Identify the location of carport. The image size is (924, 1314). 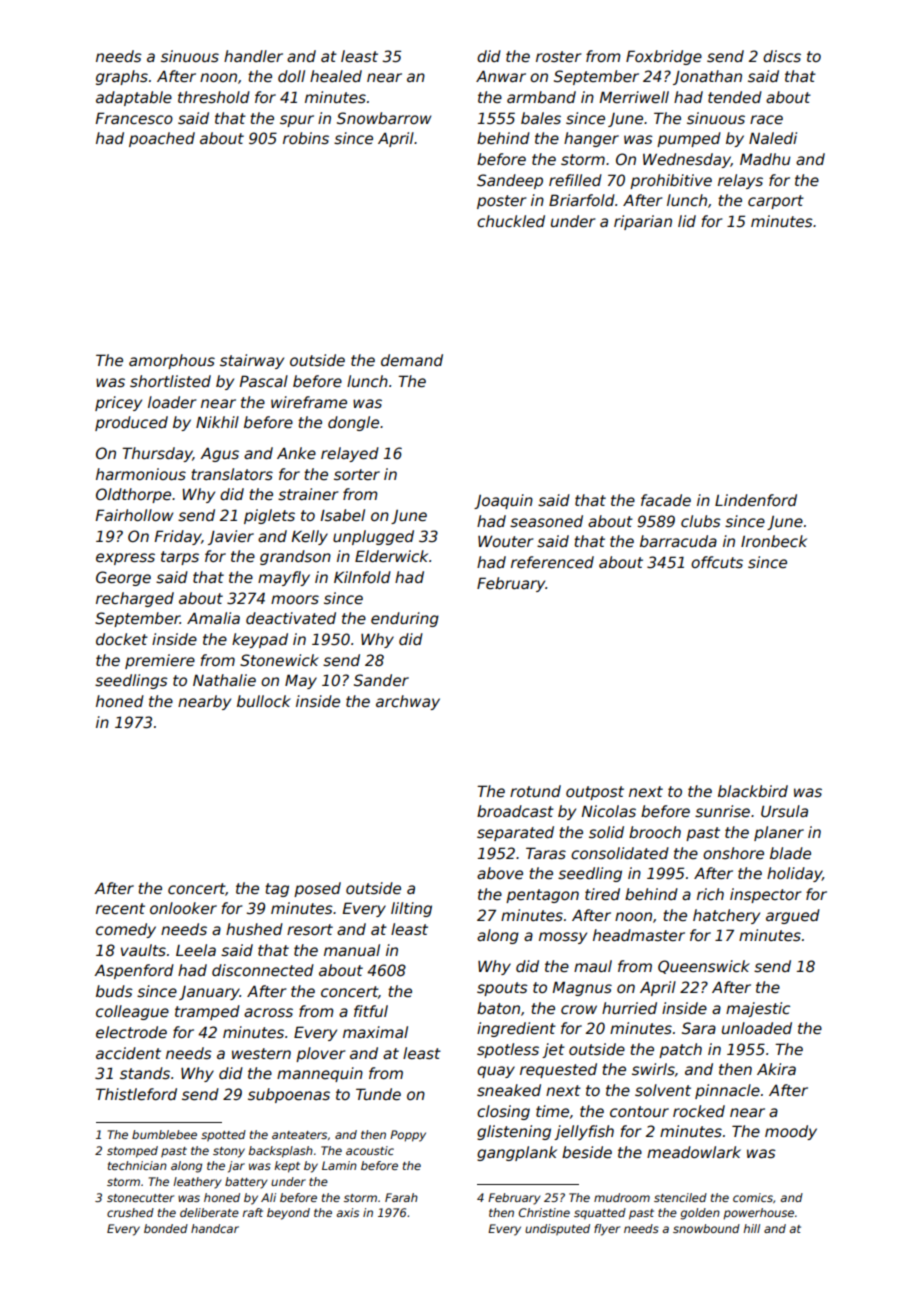
(776, 202).
